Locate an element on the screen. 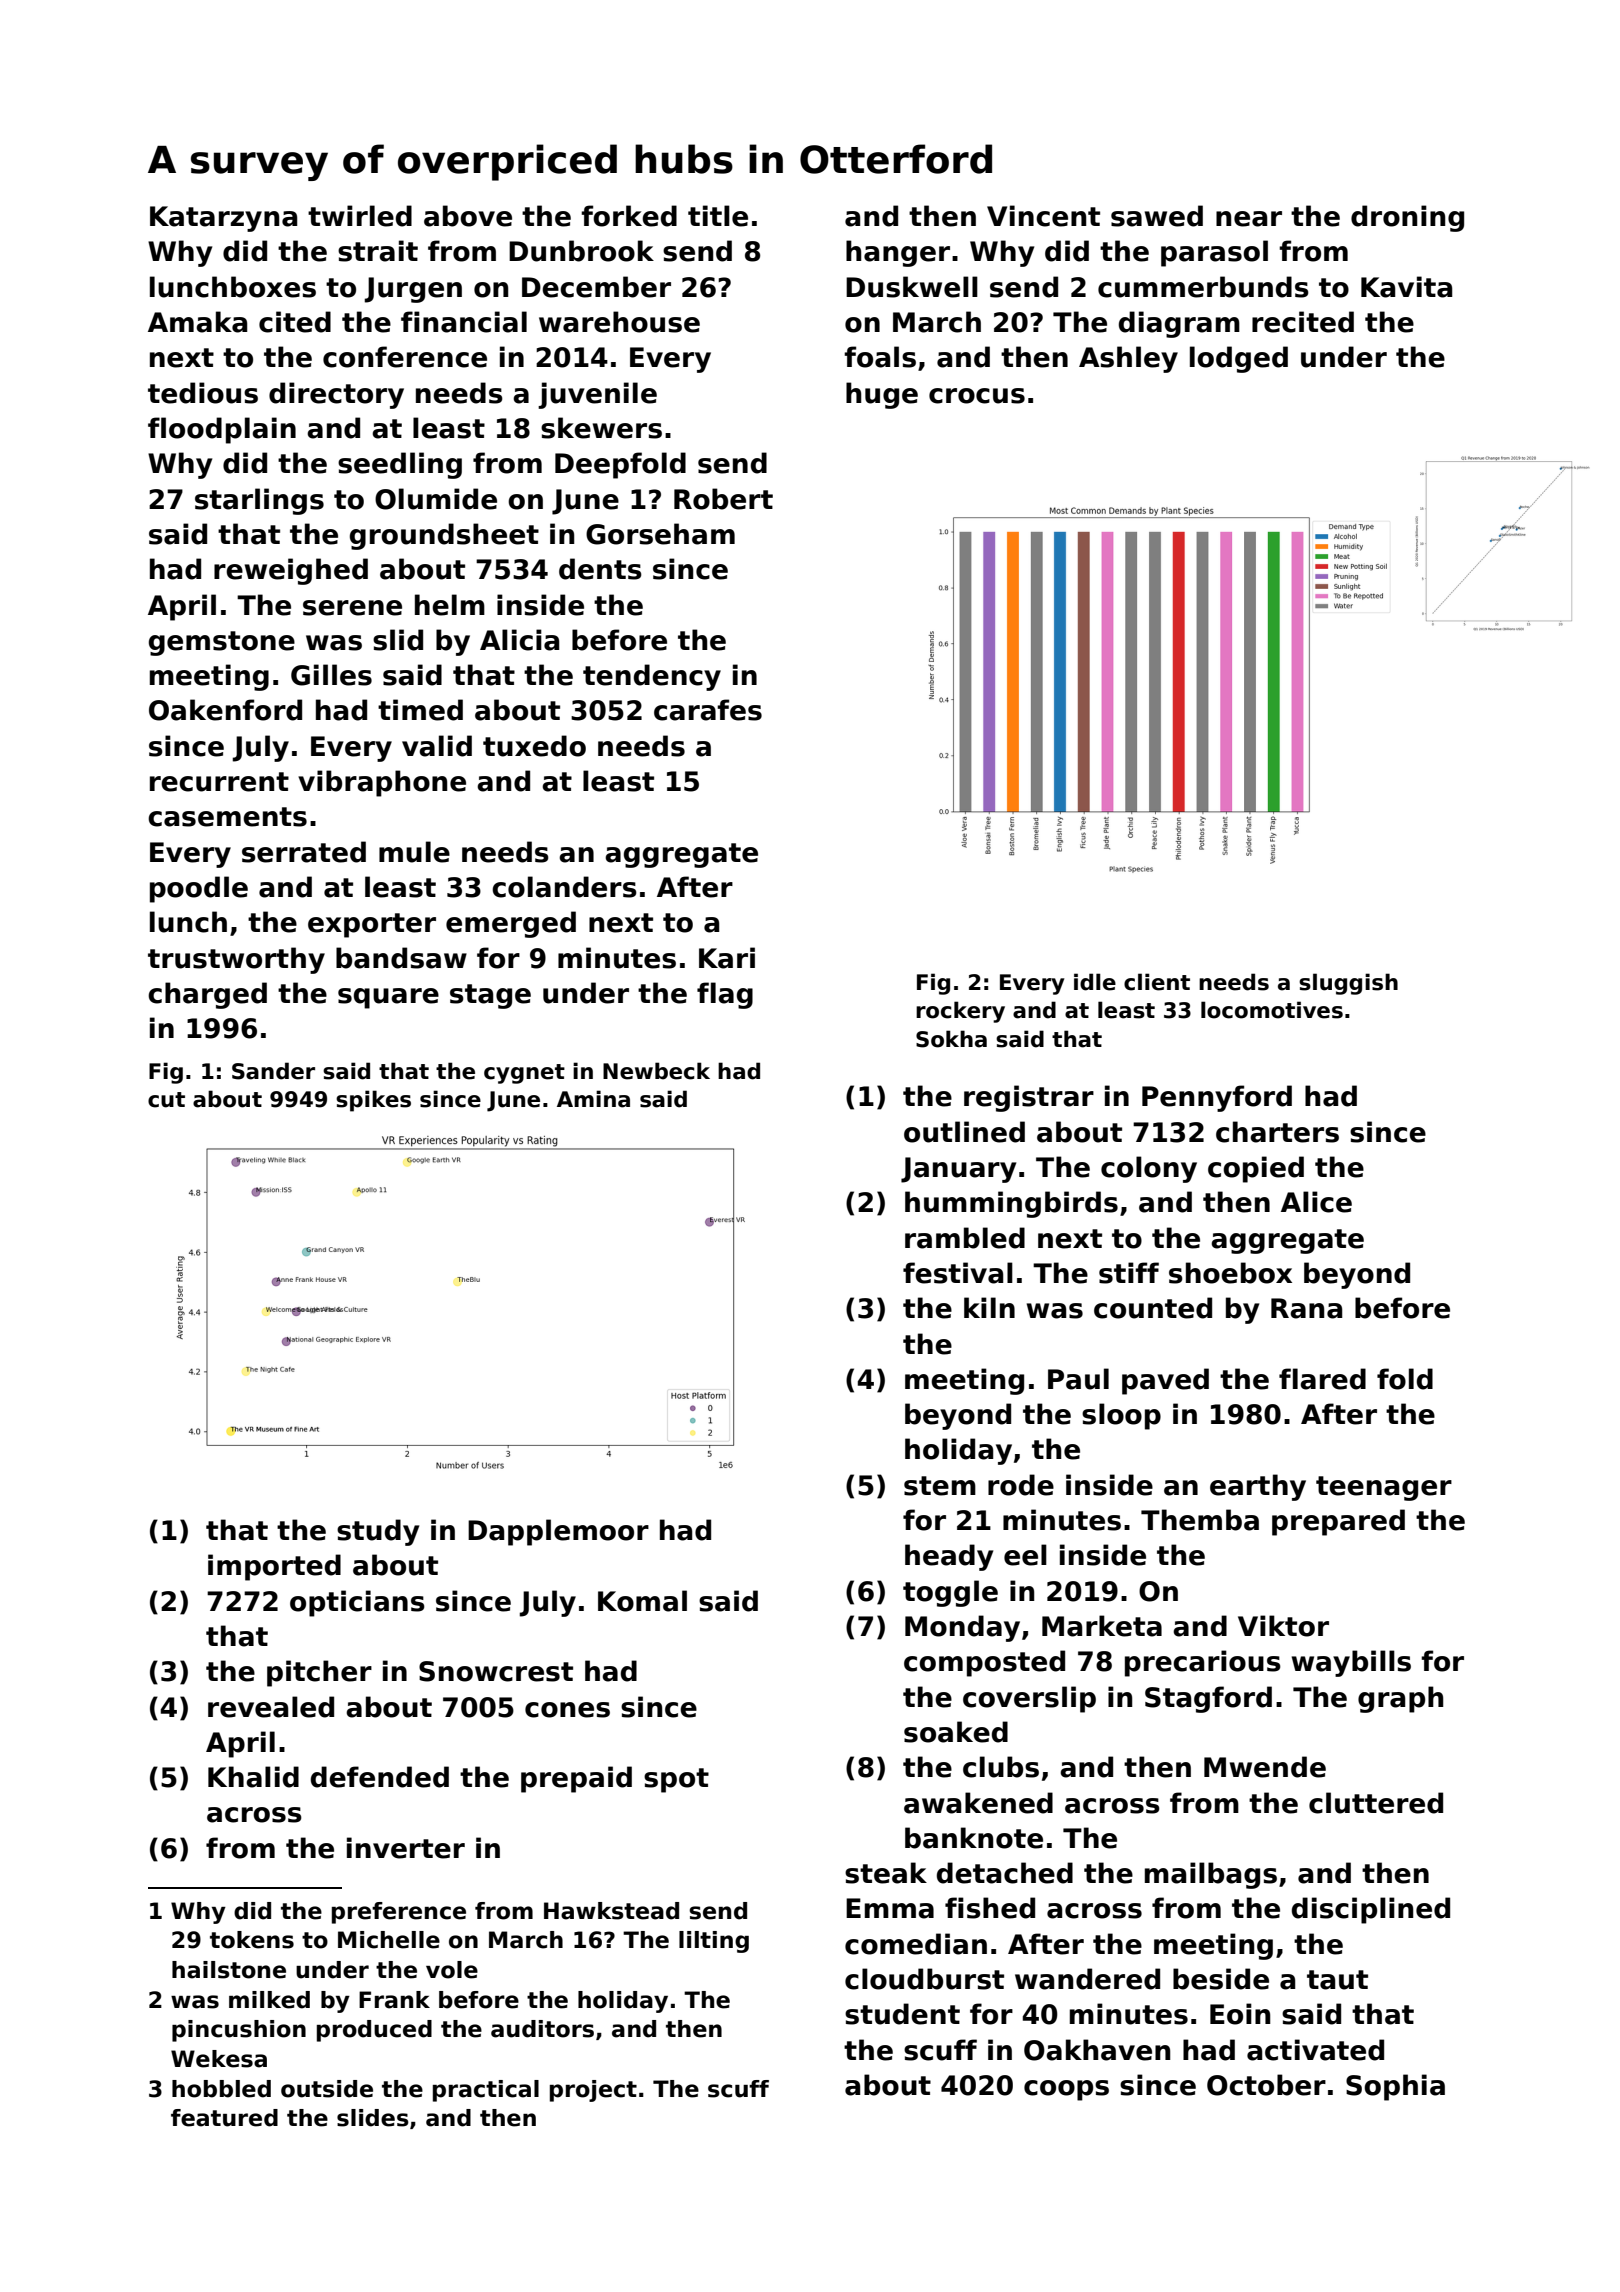  carafes is located at coordinates (708, 710).
